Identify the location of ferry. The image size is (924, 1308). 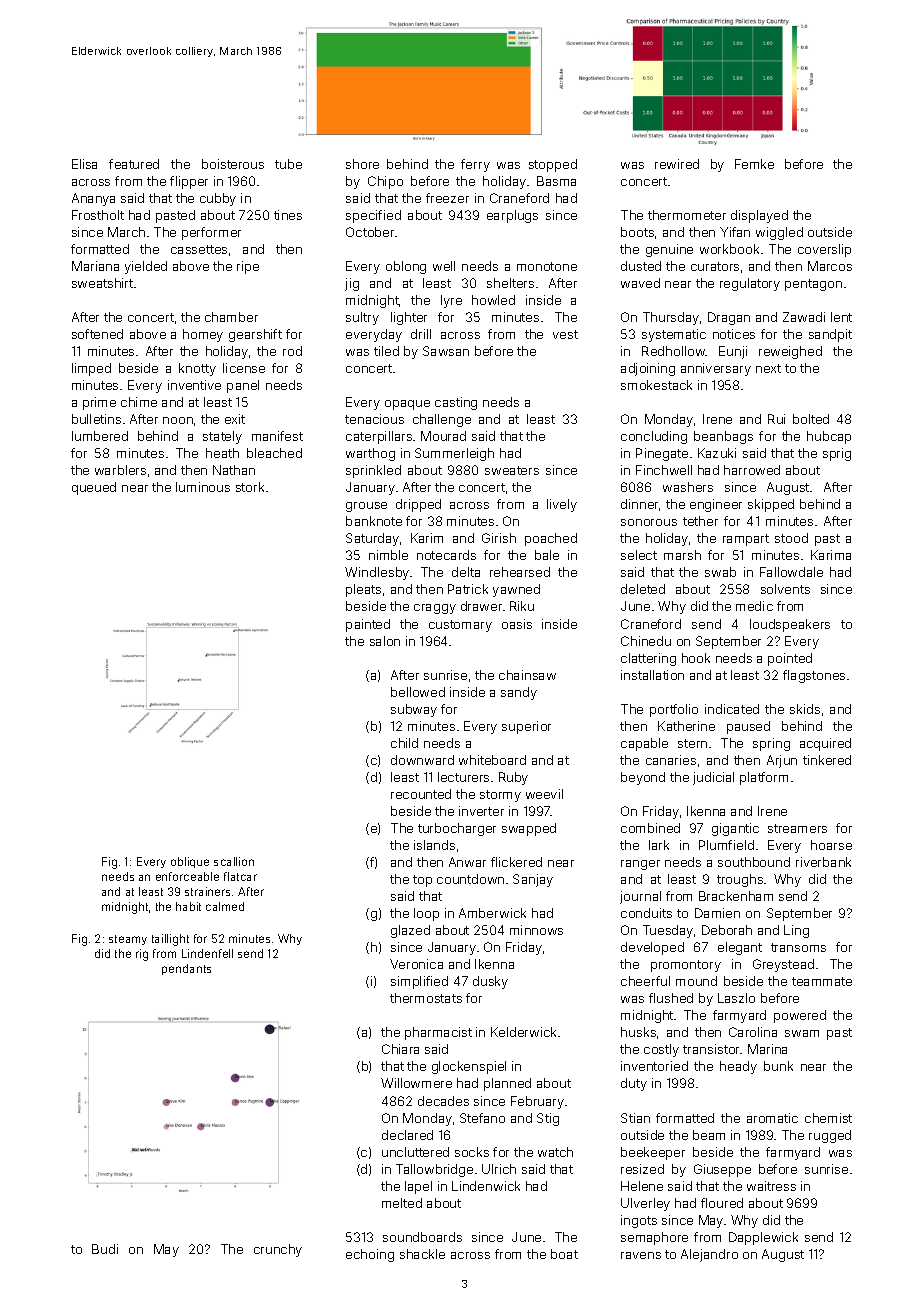
(475, 165).
